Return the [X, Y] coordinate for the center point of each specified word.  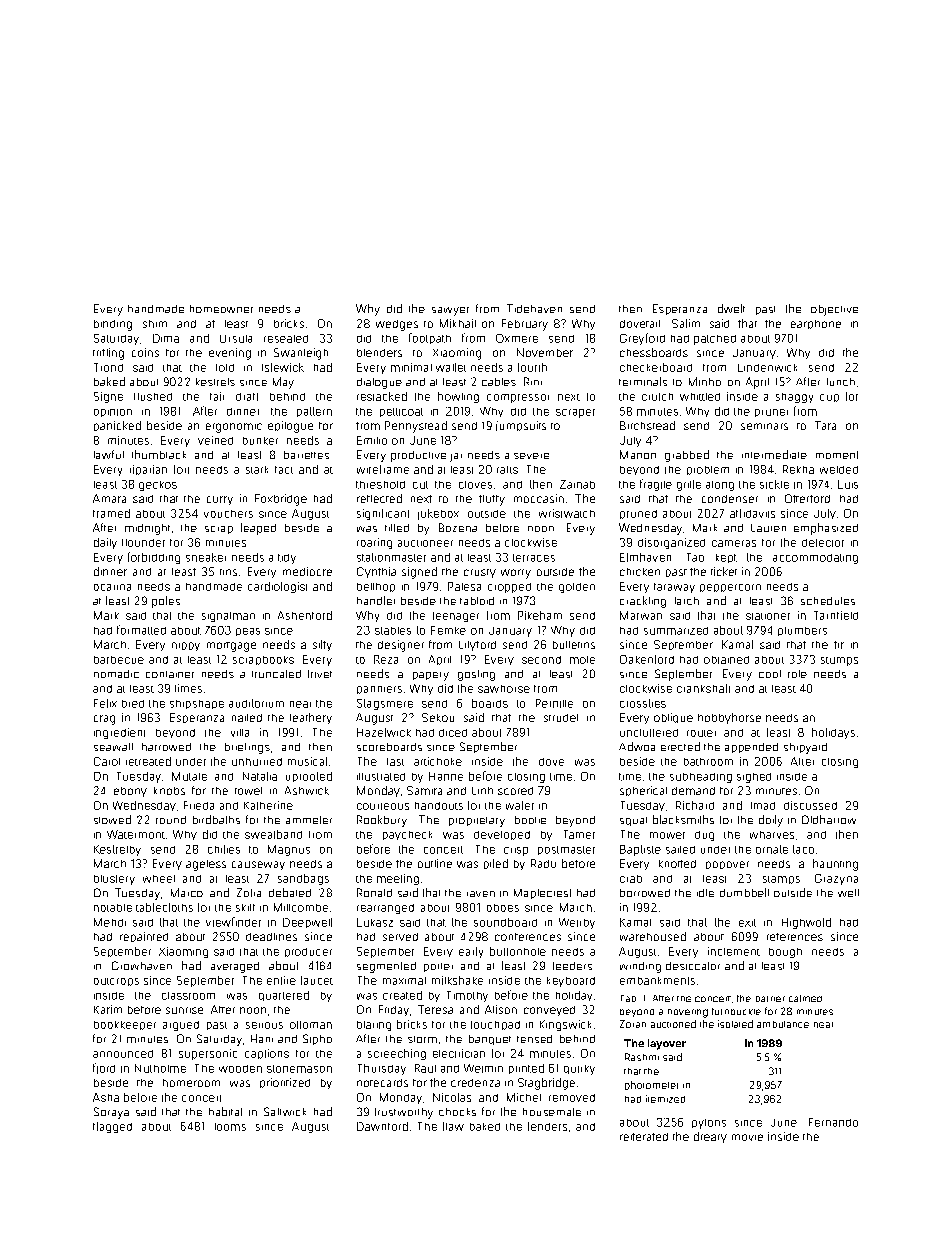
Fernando [833, 1122]
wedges [397, 325]
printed [526, 1069]
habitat [225, 1111]
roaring [374, 543]
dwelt [731, 308]
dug [704, 836]
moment [837, 455]
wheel [159, 879]
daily [105, 543]
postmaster [566, 850]
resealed [286, 339]
